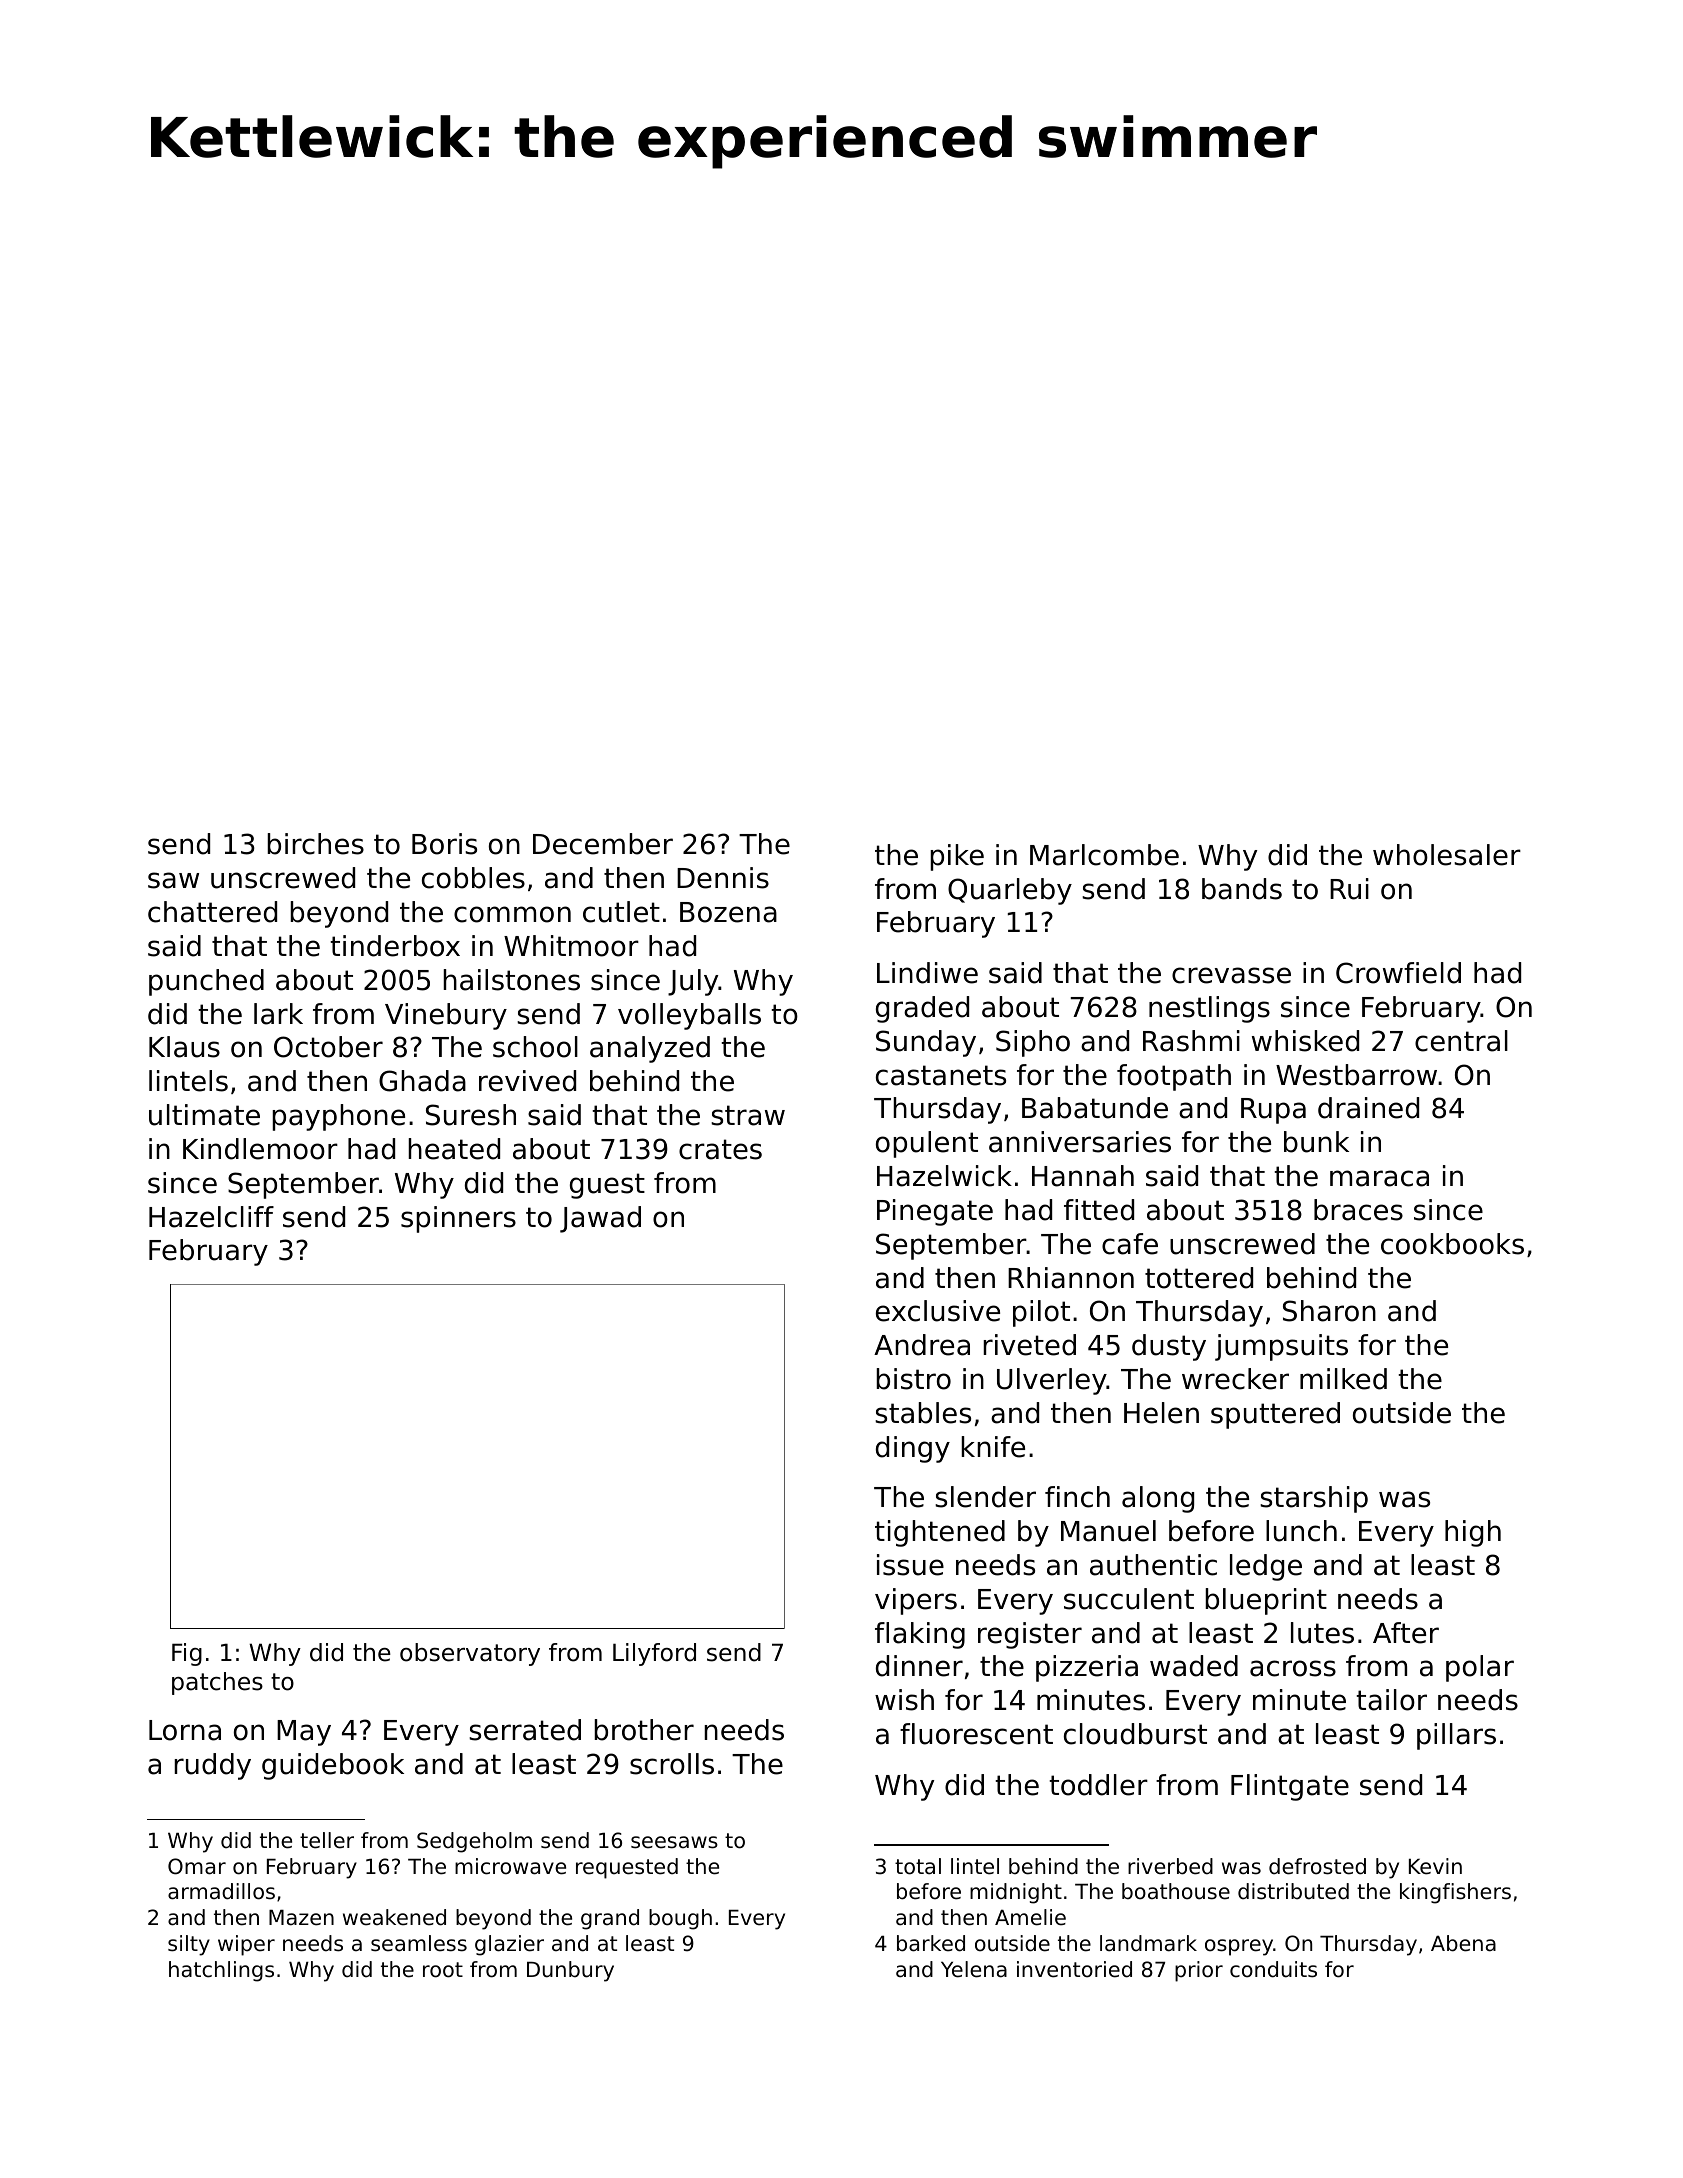 This screenshot has width=1683, height=2178. Describe the element at coordinates (913, 1379) in the screenshot. I see `bistro` at that location.
